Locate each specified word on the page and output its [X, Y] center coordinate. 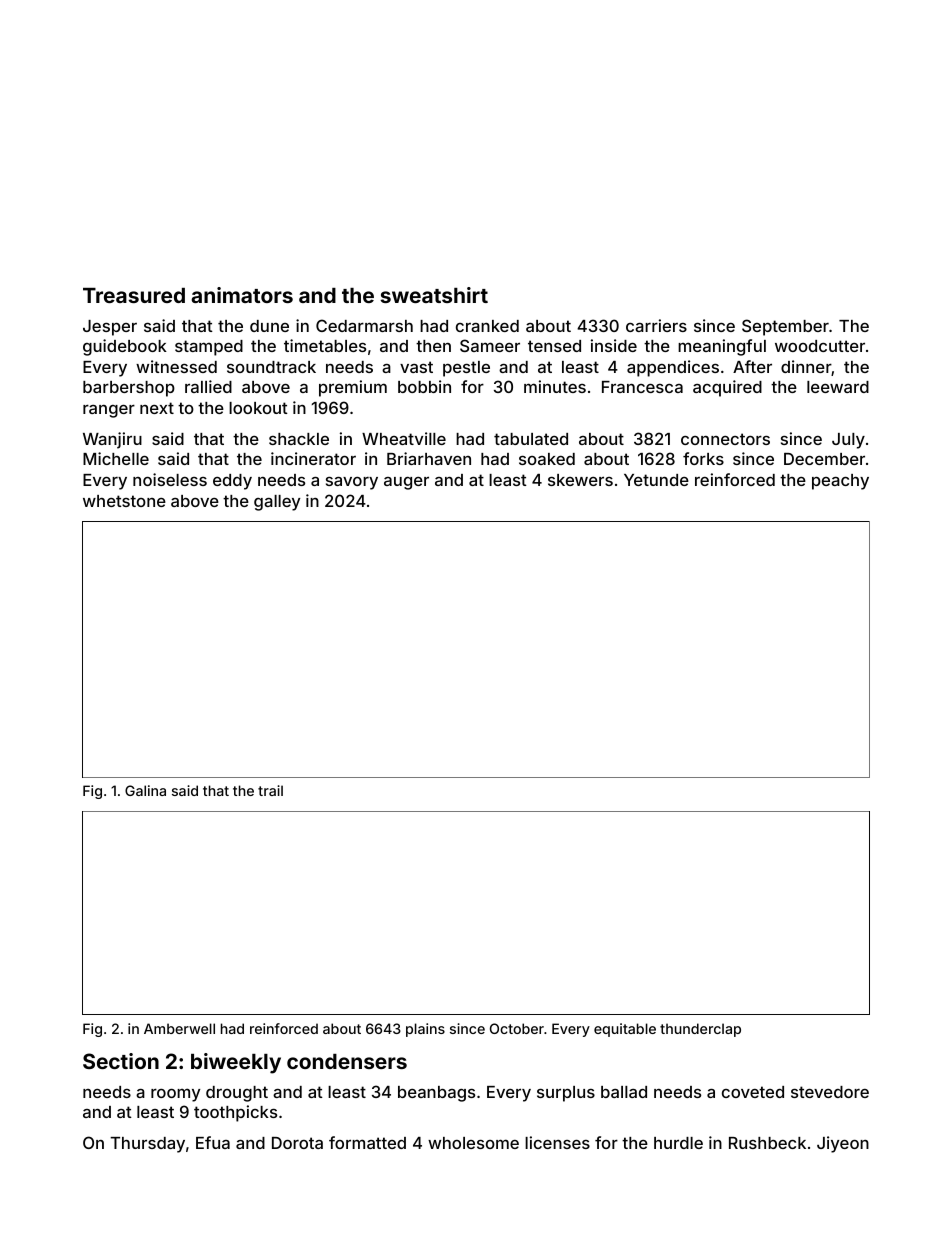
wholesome [473, 1143]
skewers [580, 480]
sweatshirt [434, 295]
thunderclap [700, 1030]
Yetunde [656, 480]
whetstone [124, 501]
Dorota [297, 1143]
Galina [145, 790]
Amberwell [179, 1028]
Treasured [134, 295]
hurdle [678, 1143]
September [785, 327]
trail [270, 790]
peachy [840, 482]
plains [425, 1030]
